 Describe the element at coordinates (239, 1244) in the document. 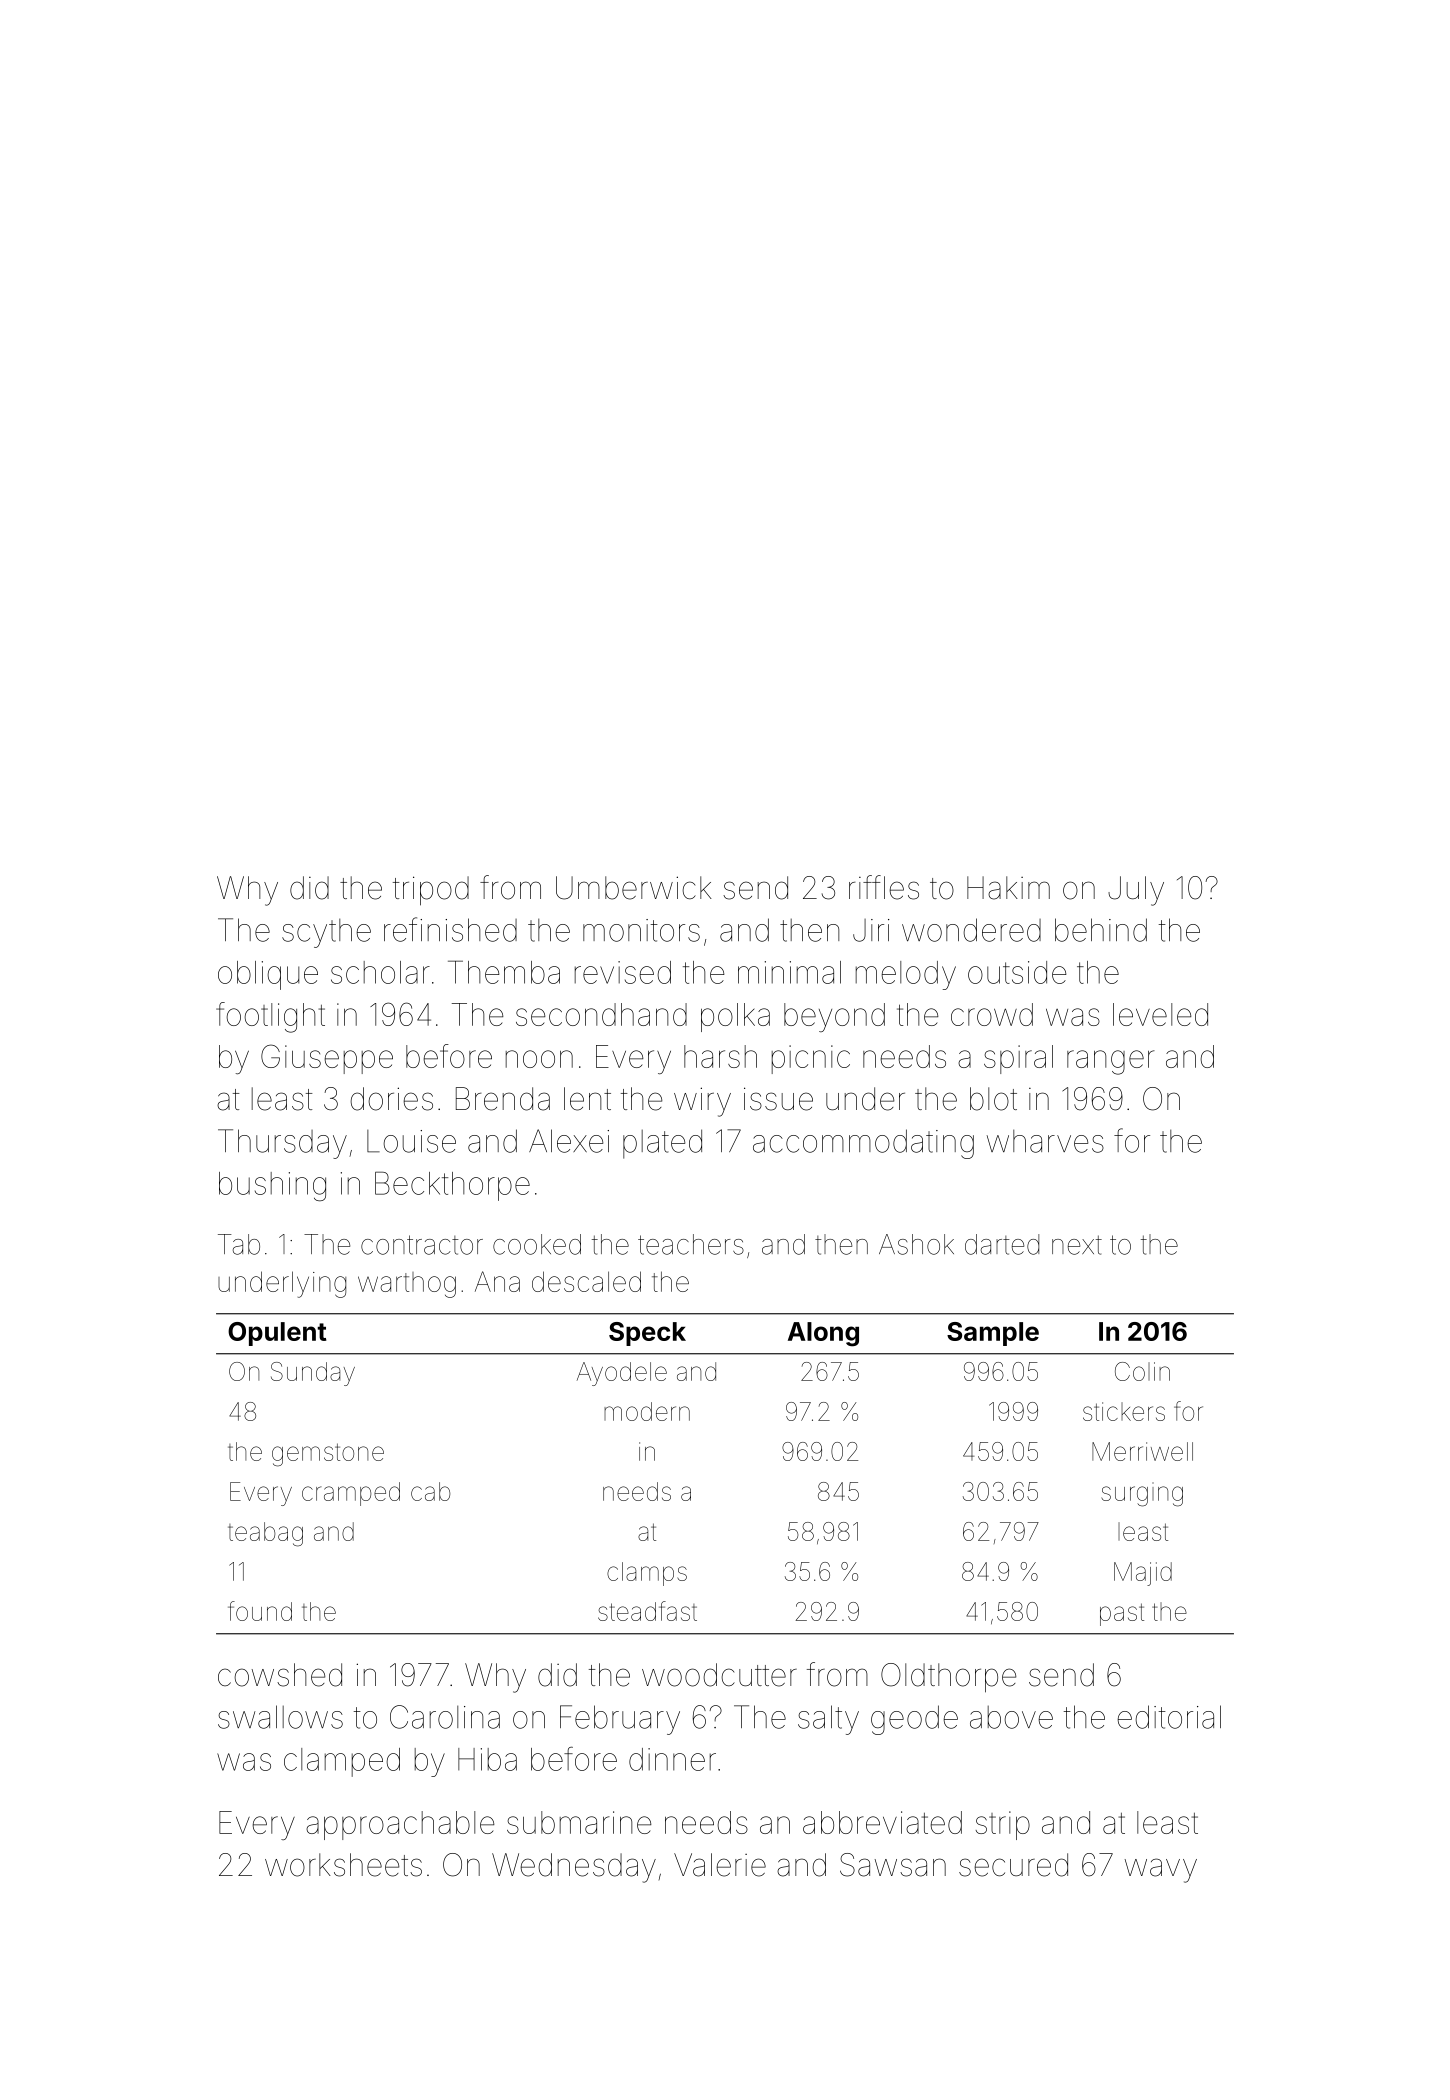

I see `Tab` at that location.
